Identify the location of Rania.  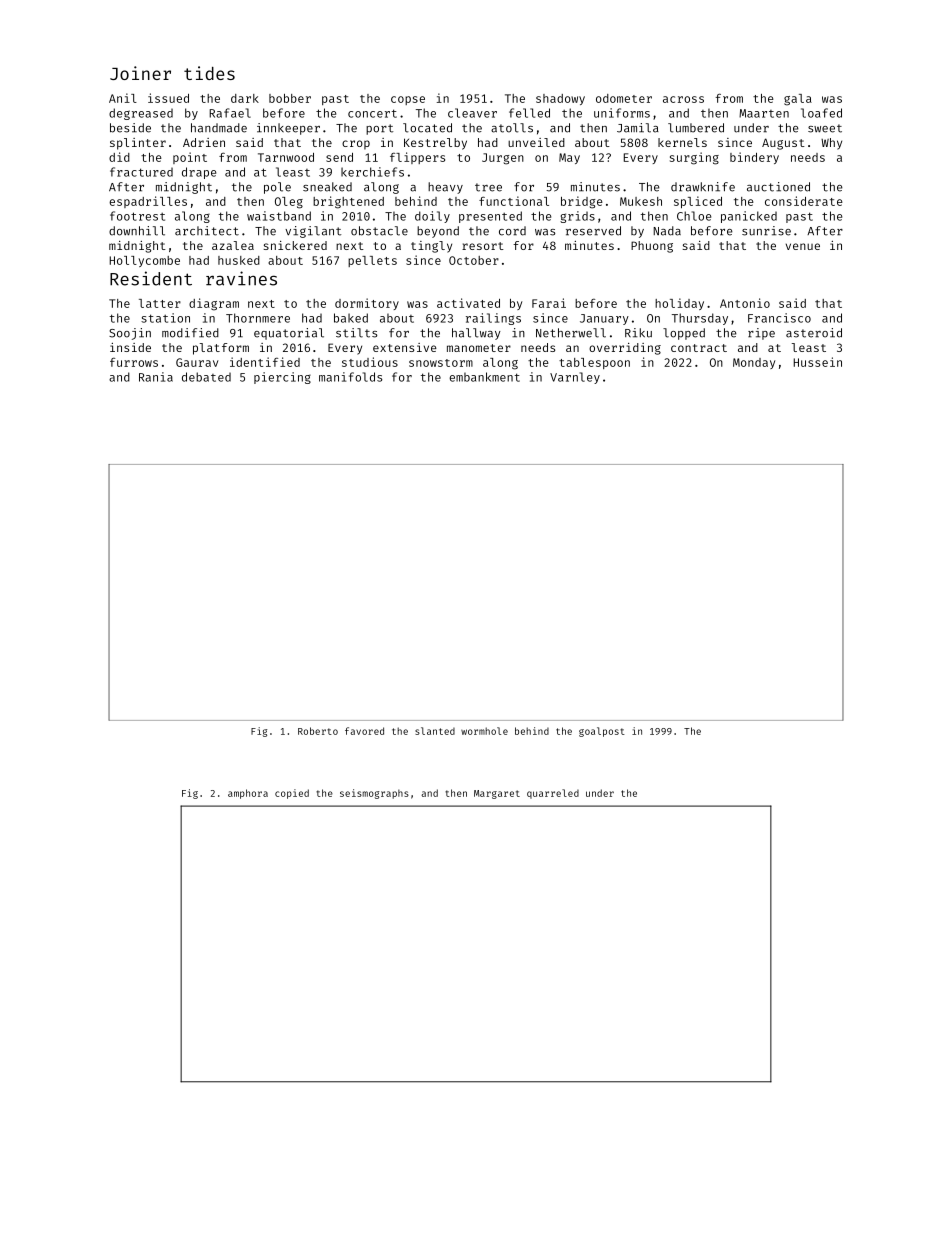
(156, 377).
